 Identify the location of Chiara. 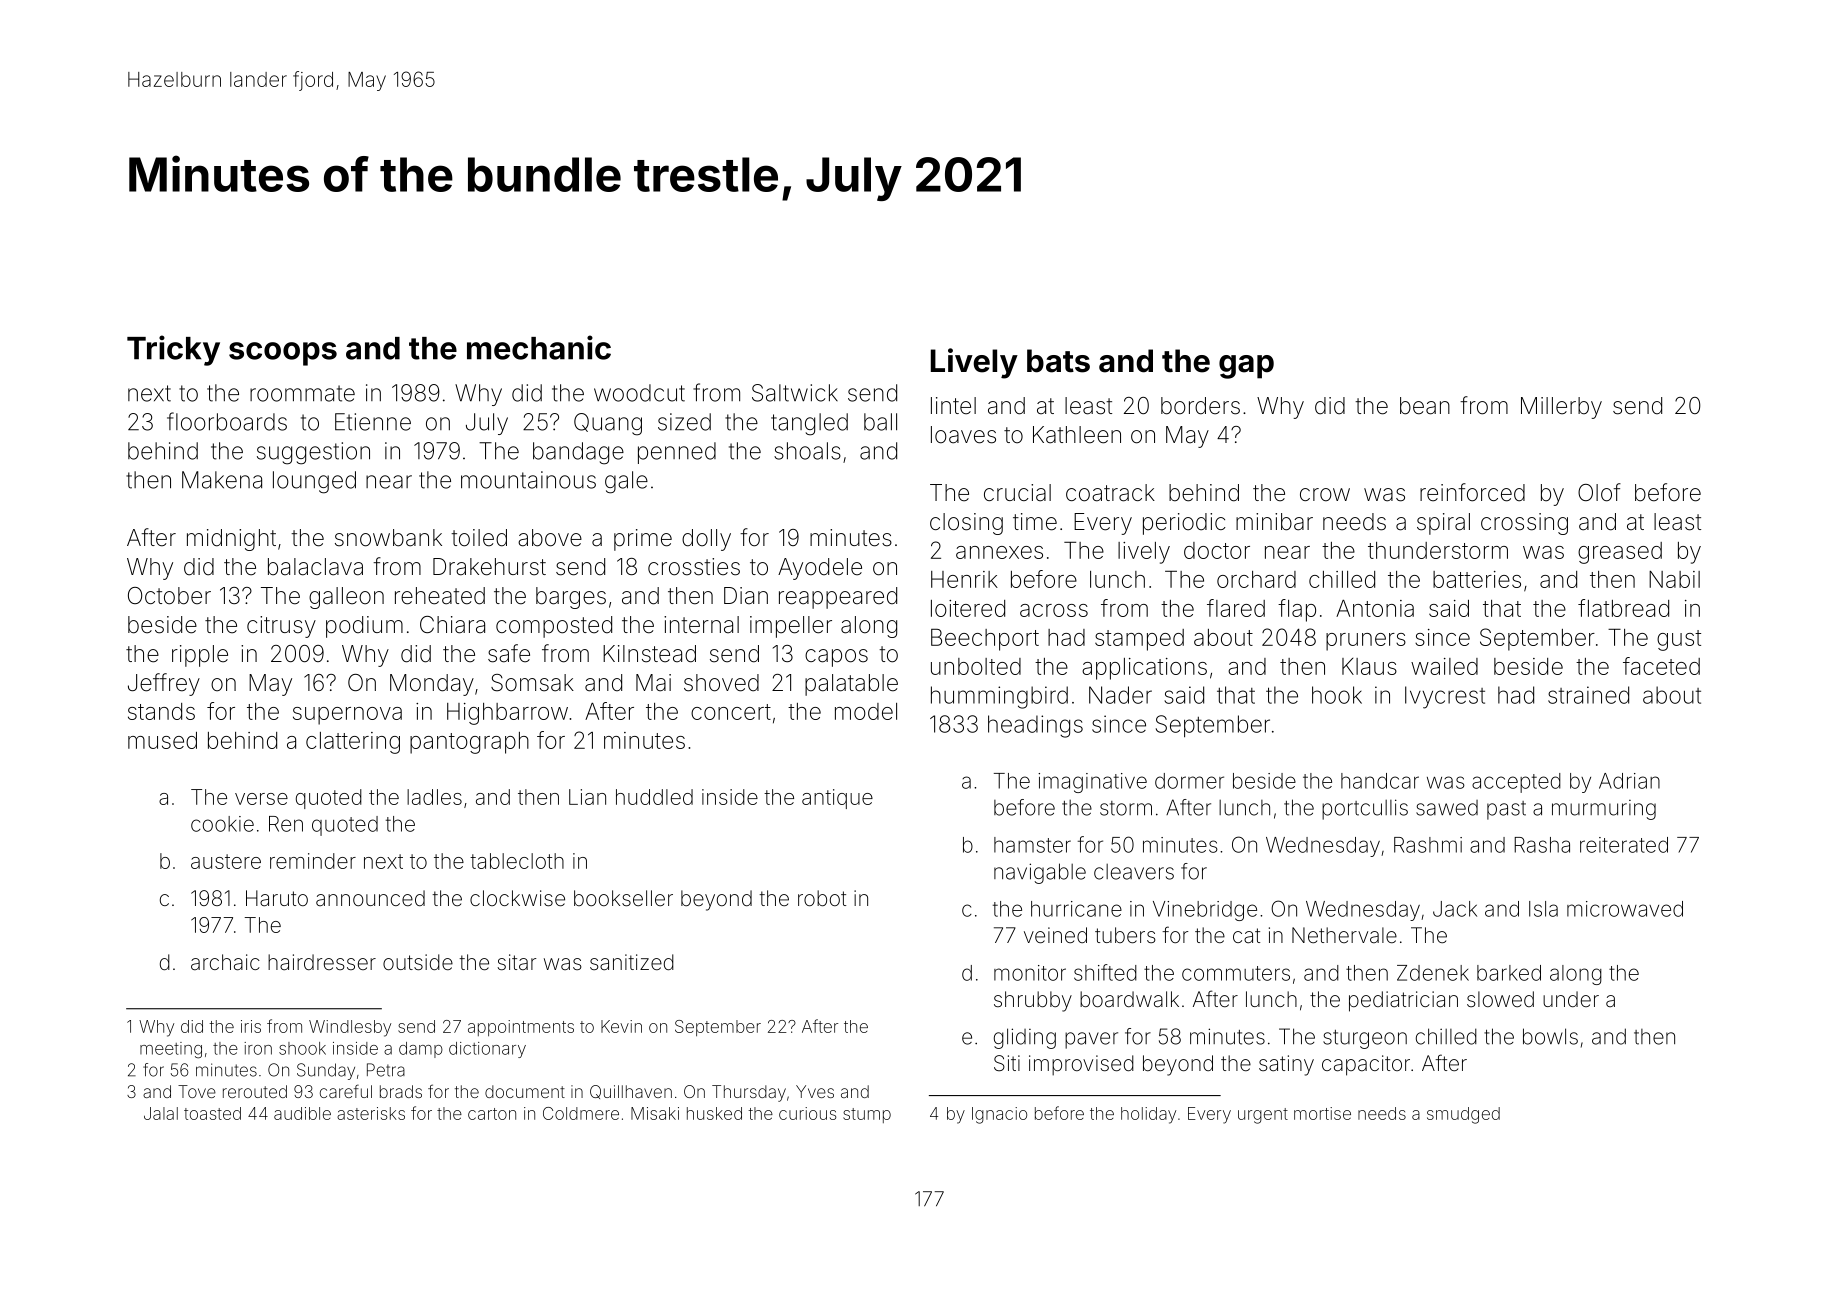
(452, 625).
